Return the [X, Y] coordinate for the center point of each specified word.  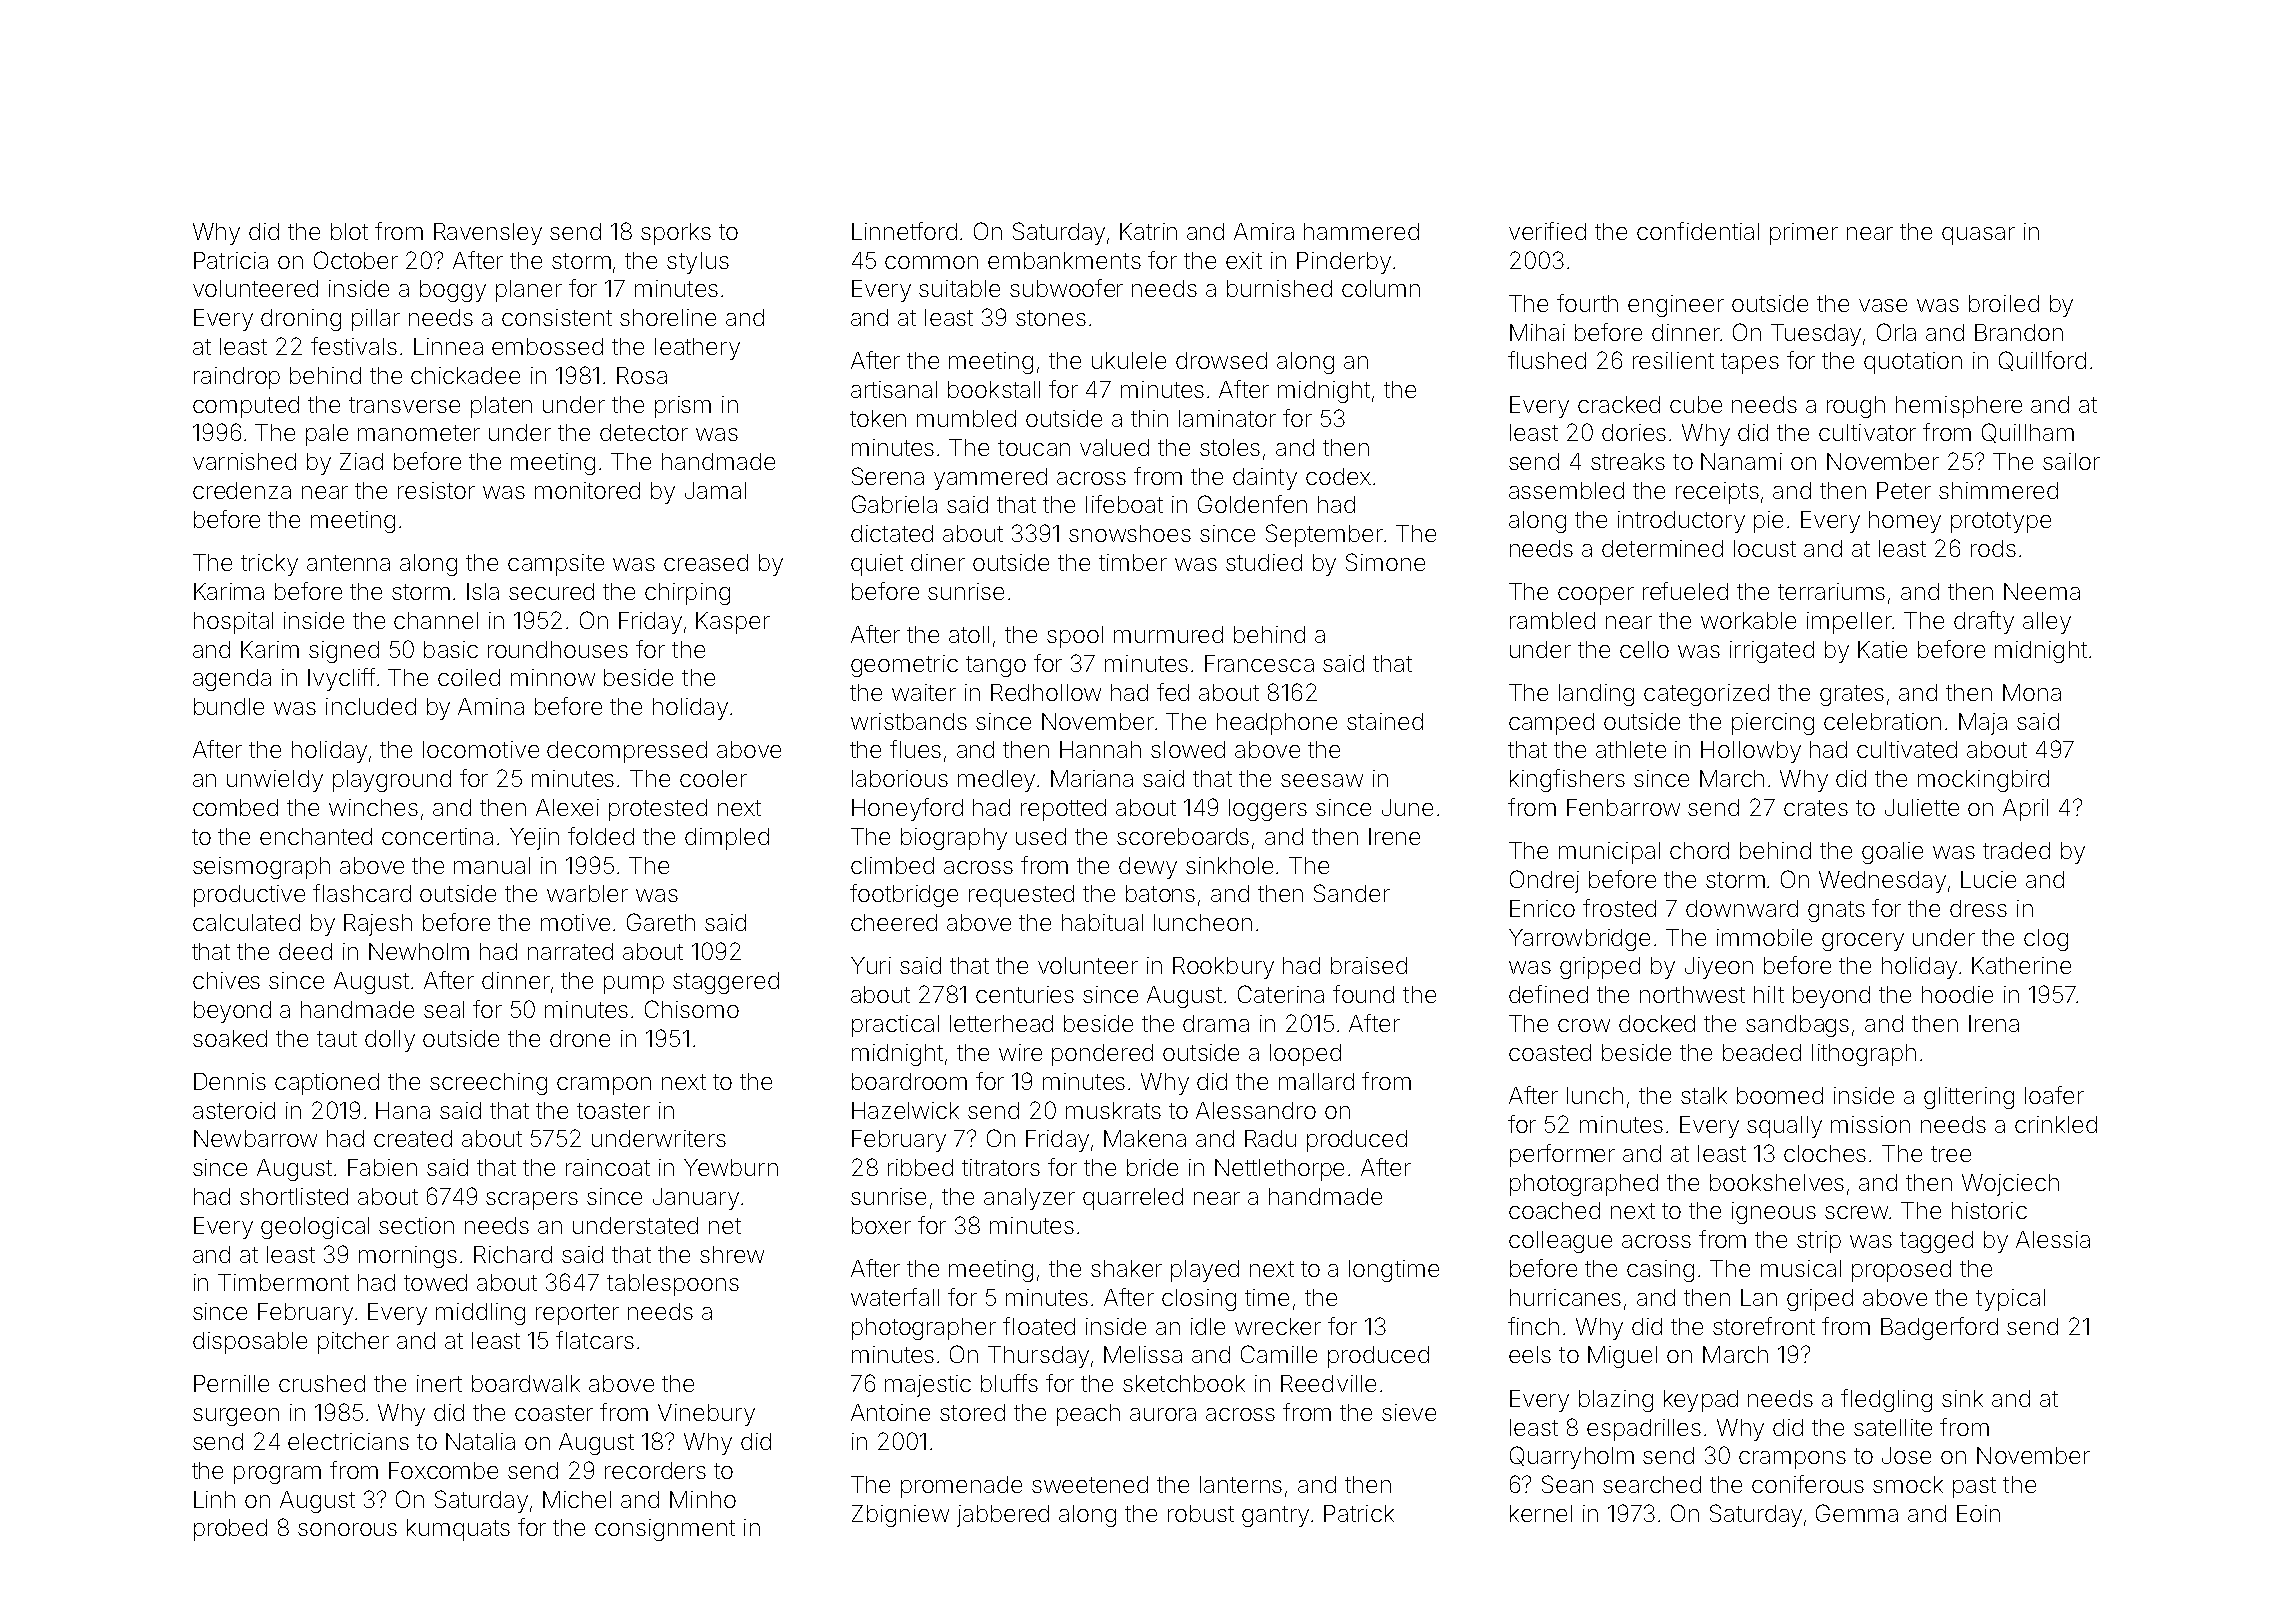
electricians [348, 1441]
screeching [488, 1084]
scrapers [532, 1201]
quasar [1978, 236]
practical [895, 1026]
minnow [553, 677]
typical [2010, 1300]
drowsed [1221, 360]
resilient [1673, 360]
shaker [1126, 1268]
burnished [1279, 288]
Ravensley [488, 234]
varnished [244, 461]
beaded [1762, 1052]
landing [1596, 695]
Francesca [1259, 663]
